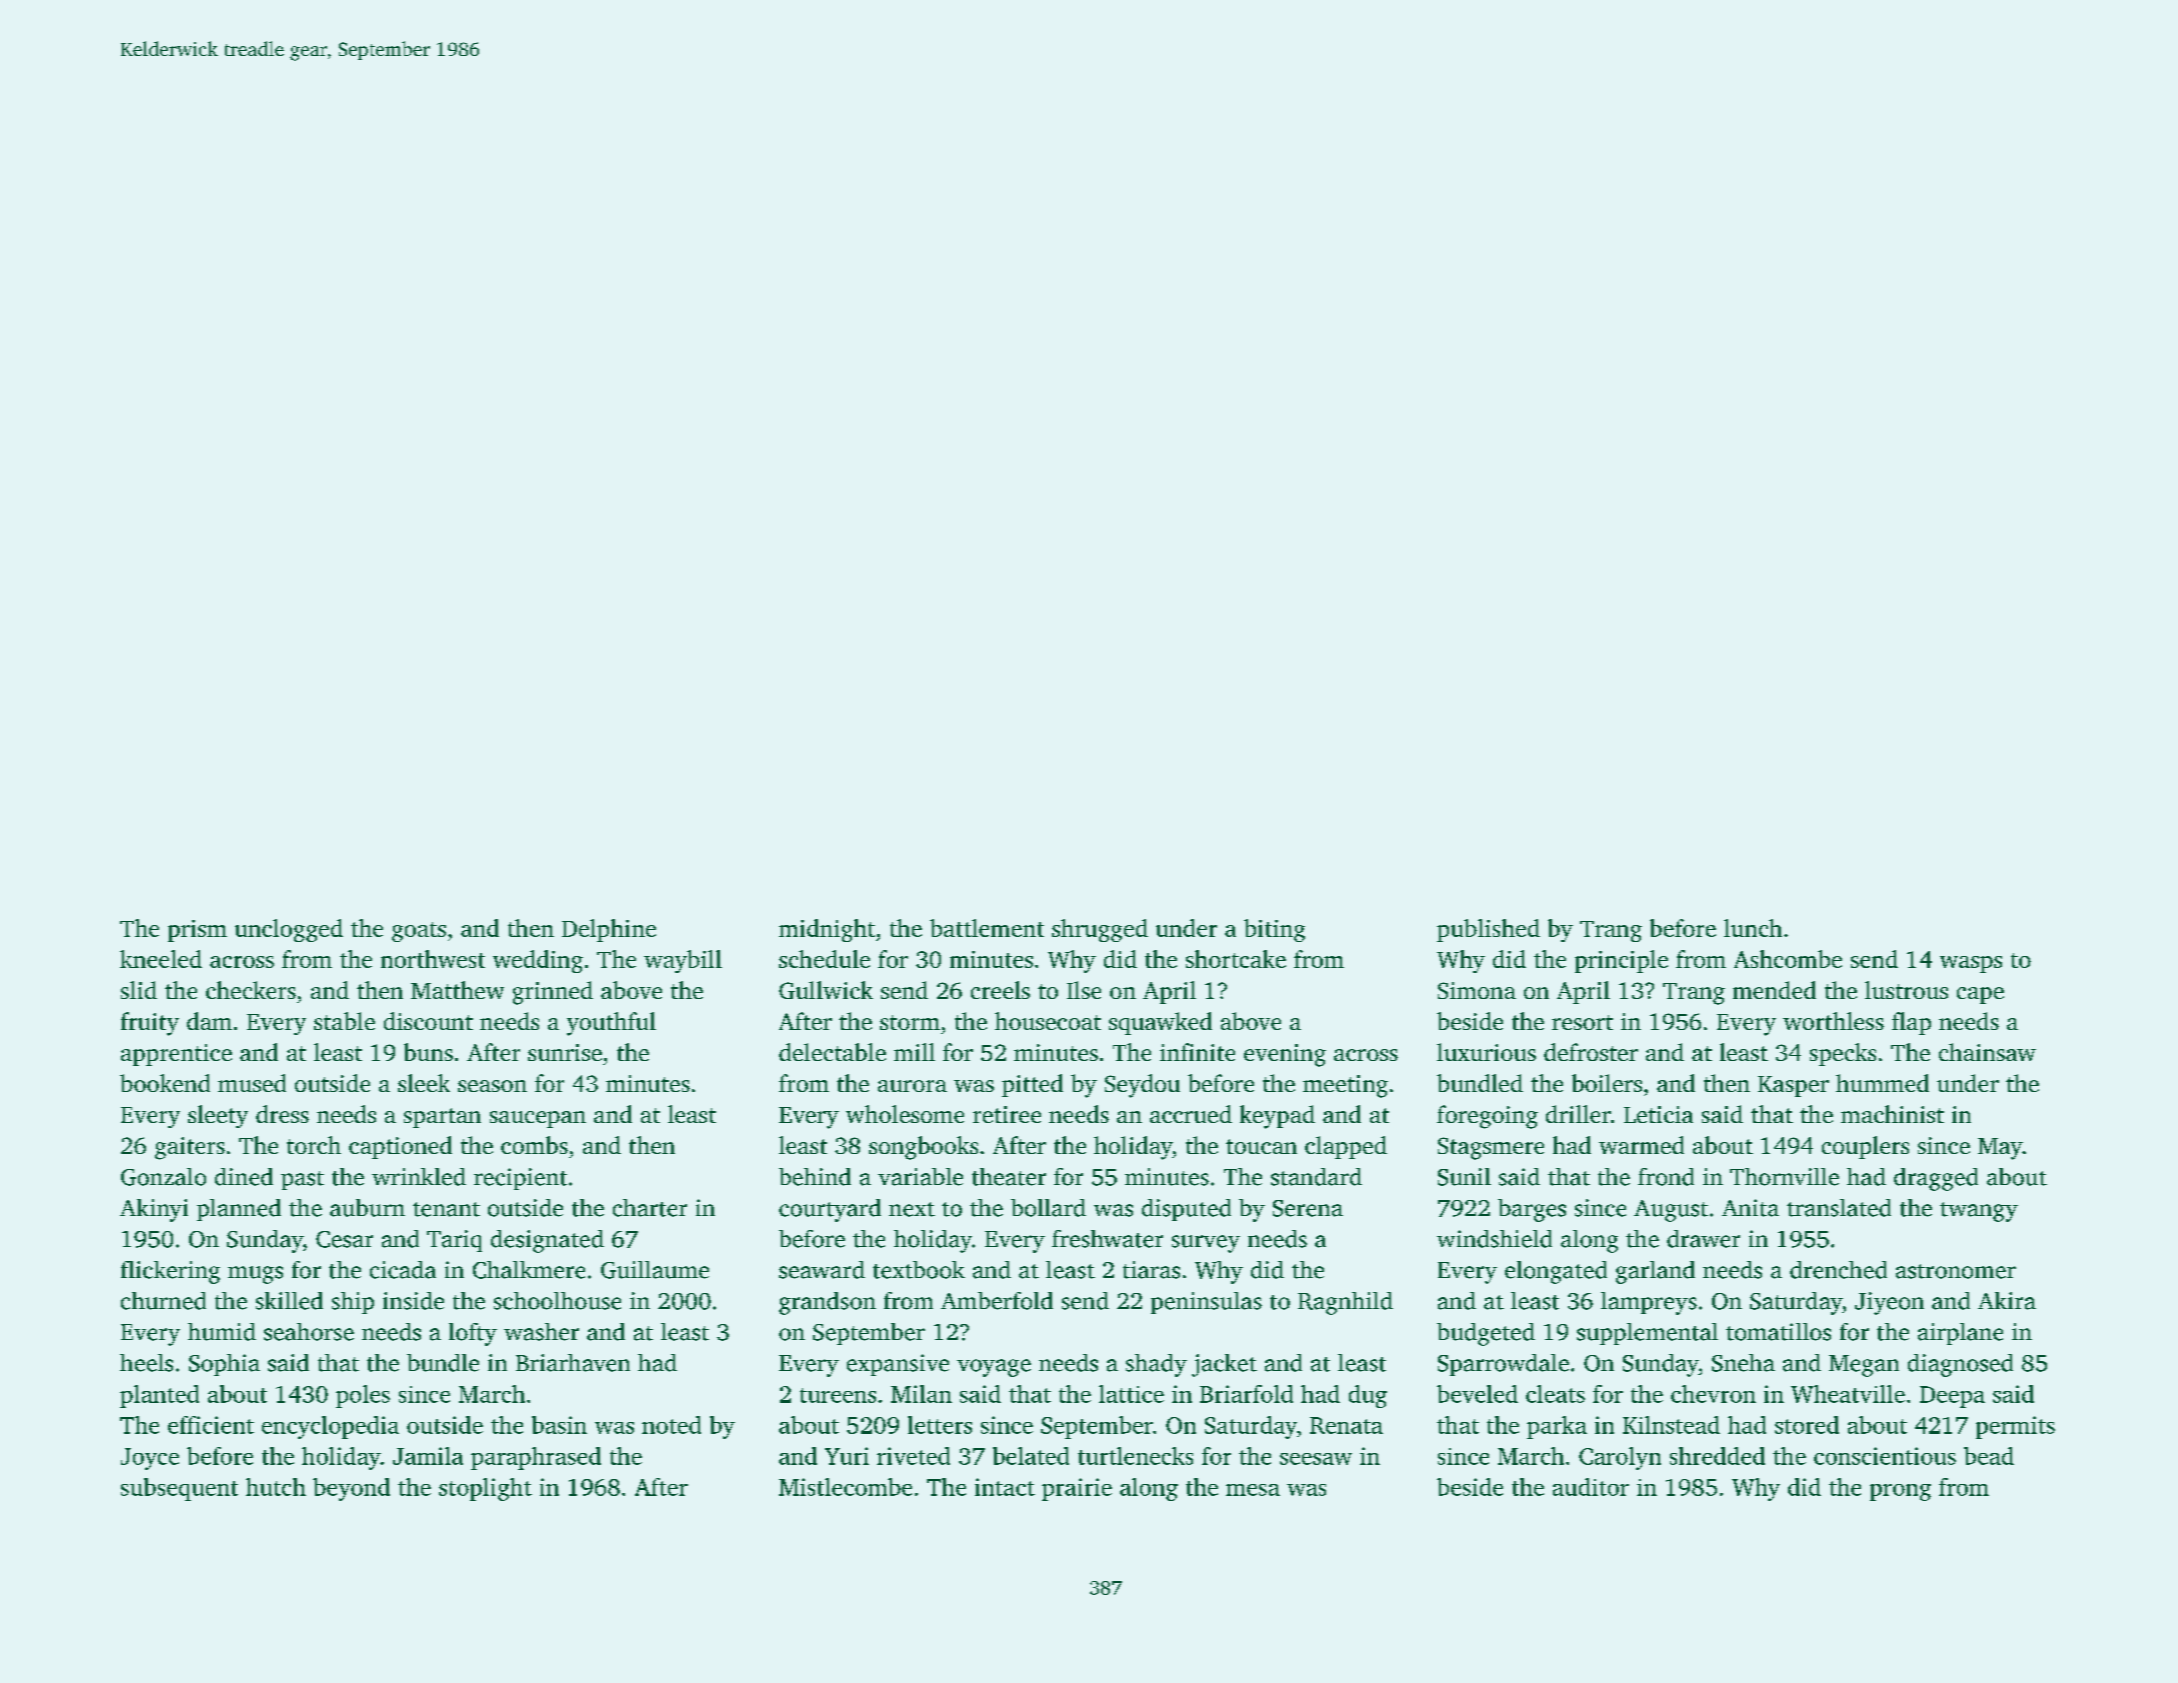 The width and height of the screenshot is (2178, 1683). What do you see at coordinates (559, 1425) in the screenshot?
I see `basin` at bounding box center [559, 1425].
